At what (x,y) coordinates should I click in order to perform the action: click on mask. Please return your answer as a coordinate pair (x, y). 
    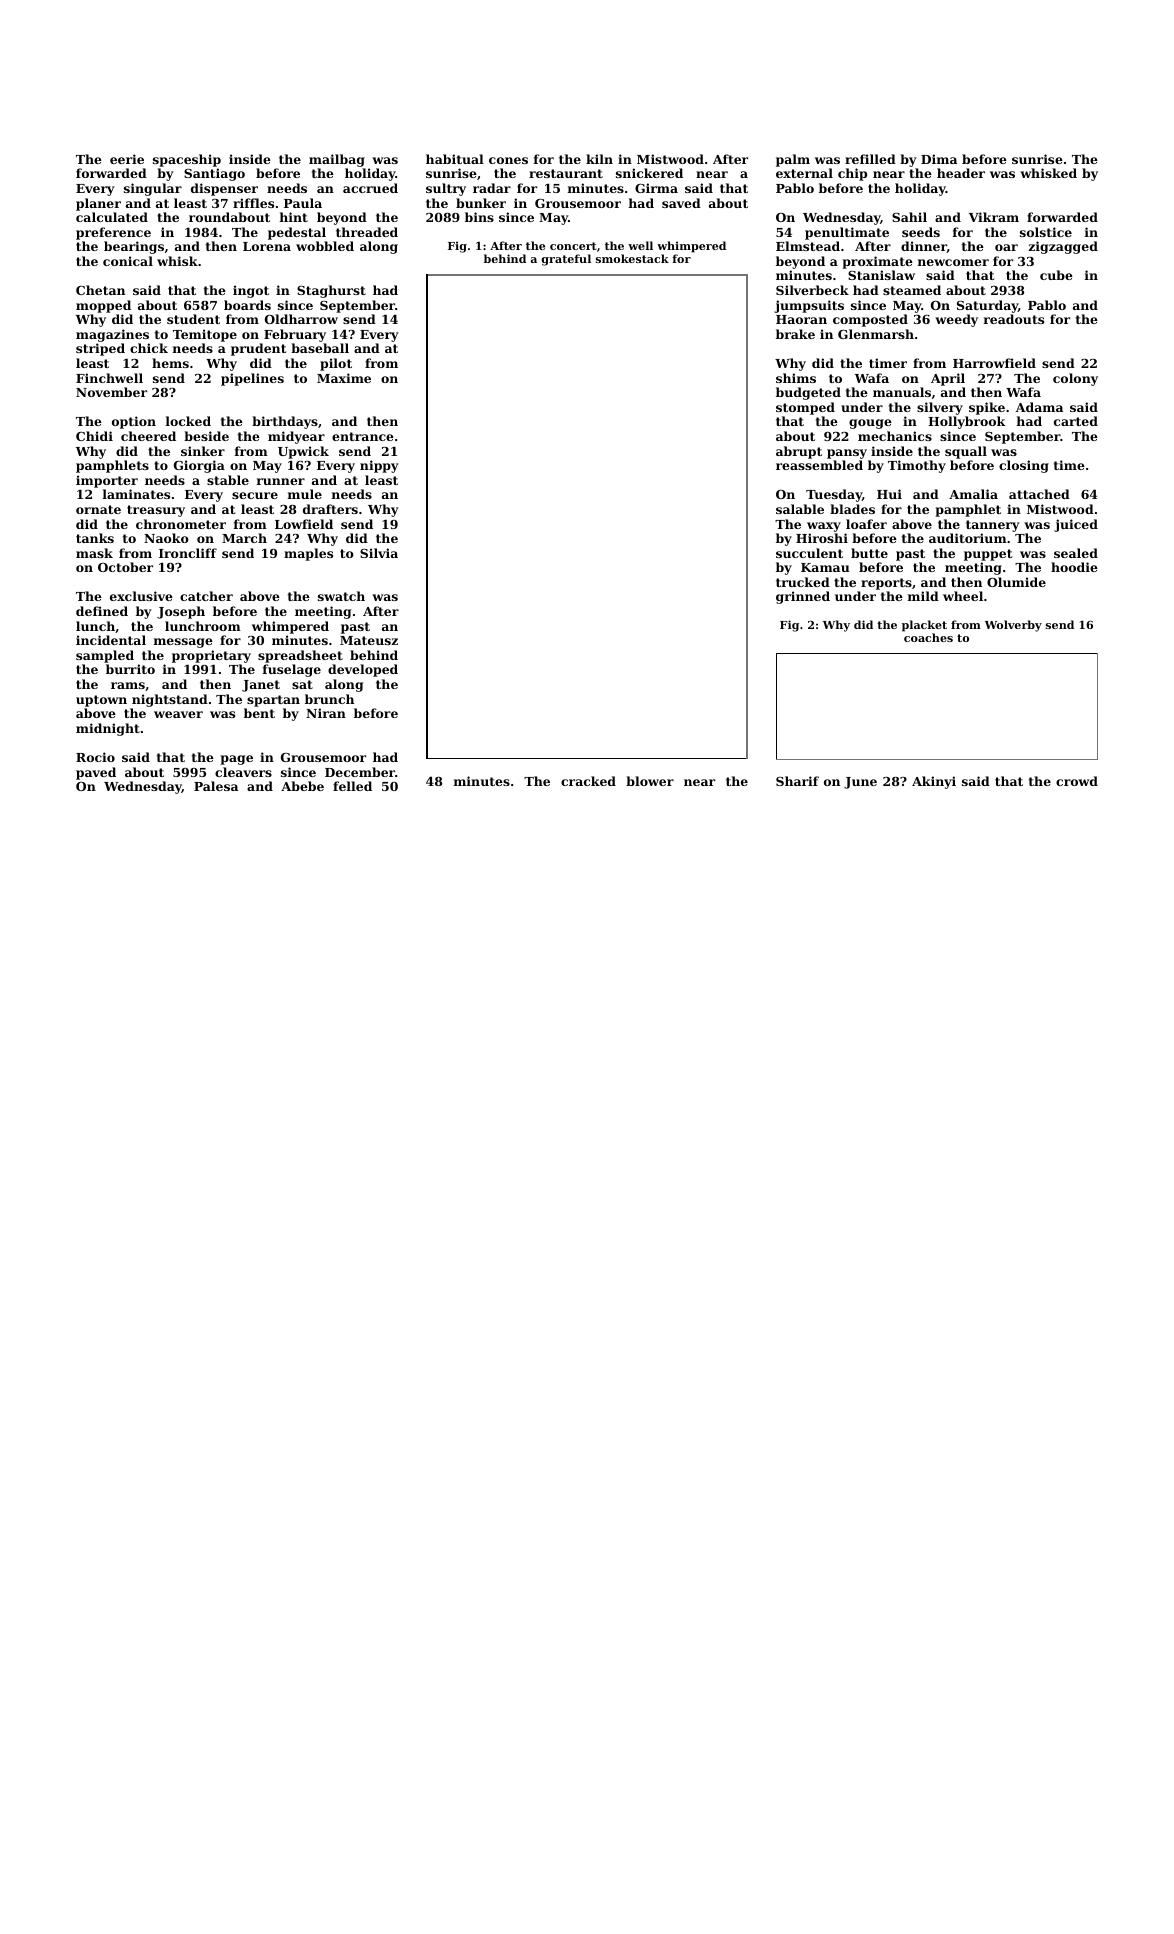
    Looking at the image, I should click on (94, 553).
